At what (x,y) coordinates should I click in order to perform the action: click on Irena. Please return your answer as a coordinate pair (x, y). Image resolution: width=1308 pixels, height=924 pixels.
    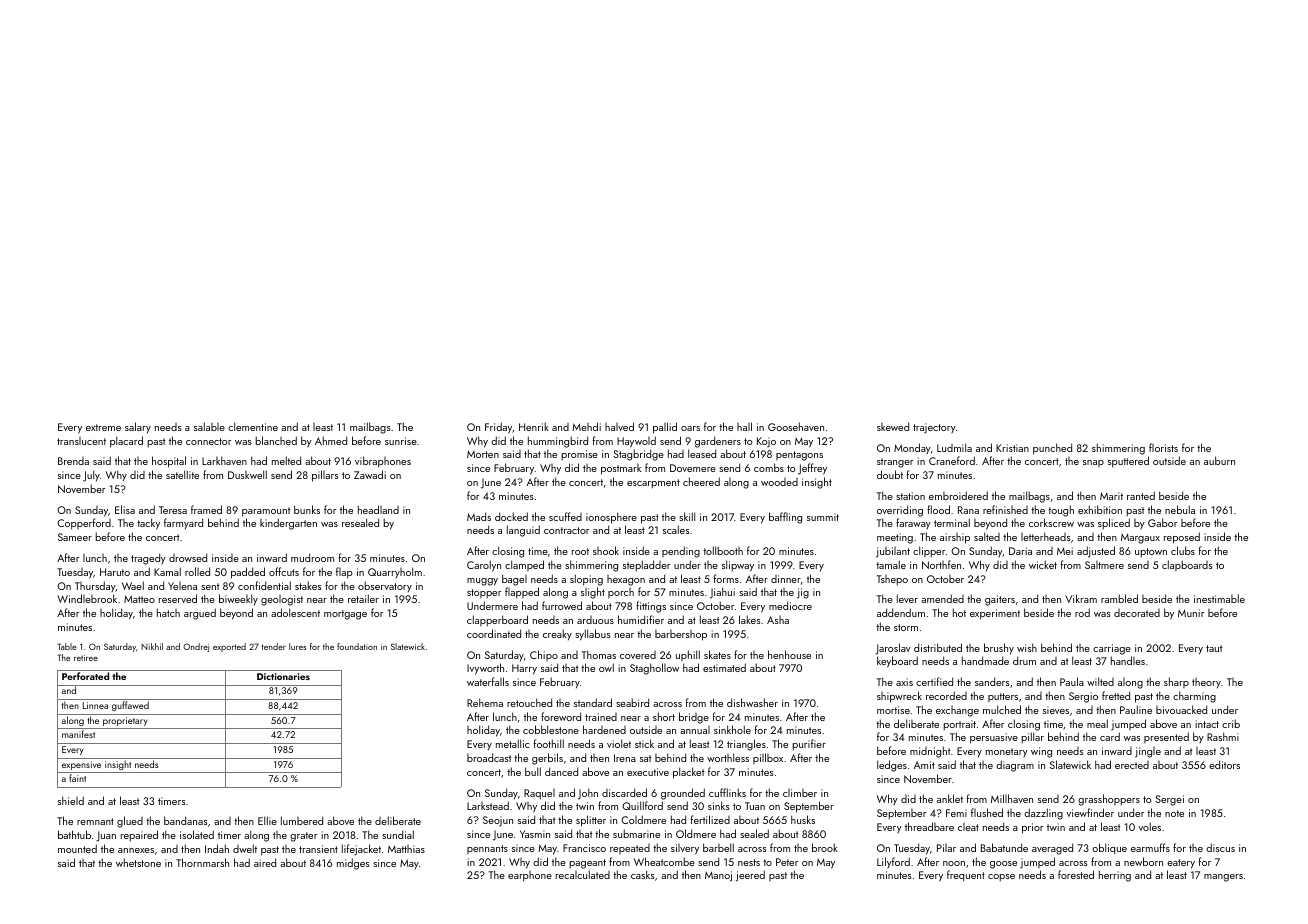
    Looking at the image, I should click on (625, 758).
